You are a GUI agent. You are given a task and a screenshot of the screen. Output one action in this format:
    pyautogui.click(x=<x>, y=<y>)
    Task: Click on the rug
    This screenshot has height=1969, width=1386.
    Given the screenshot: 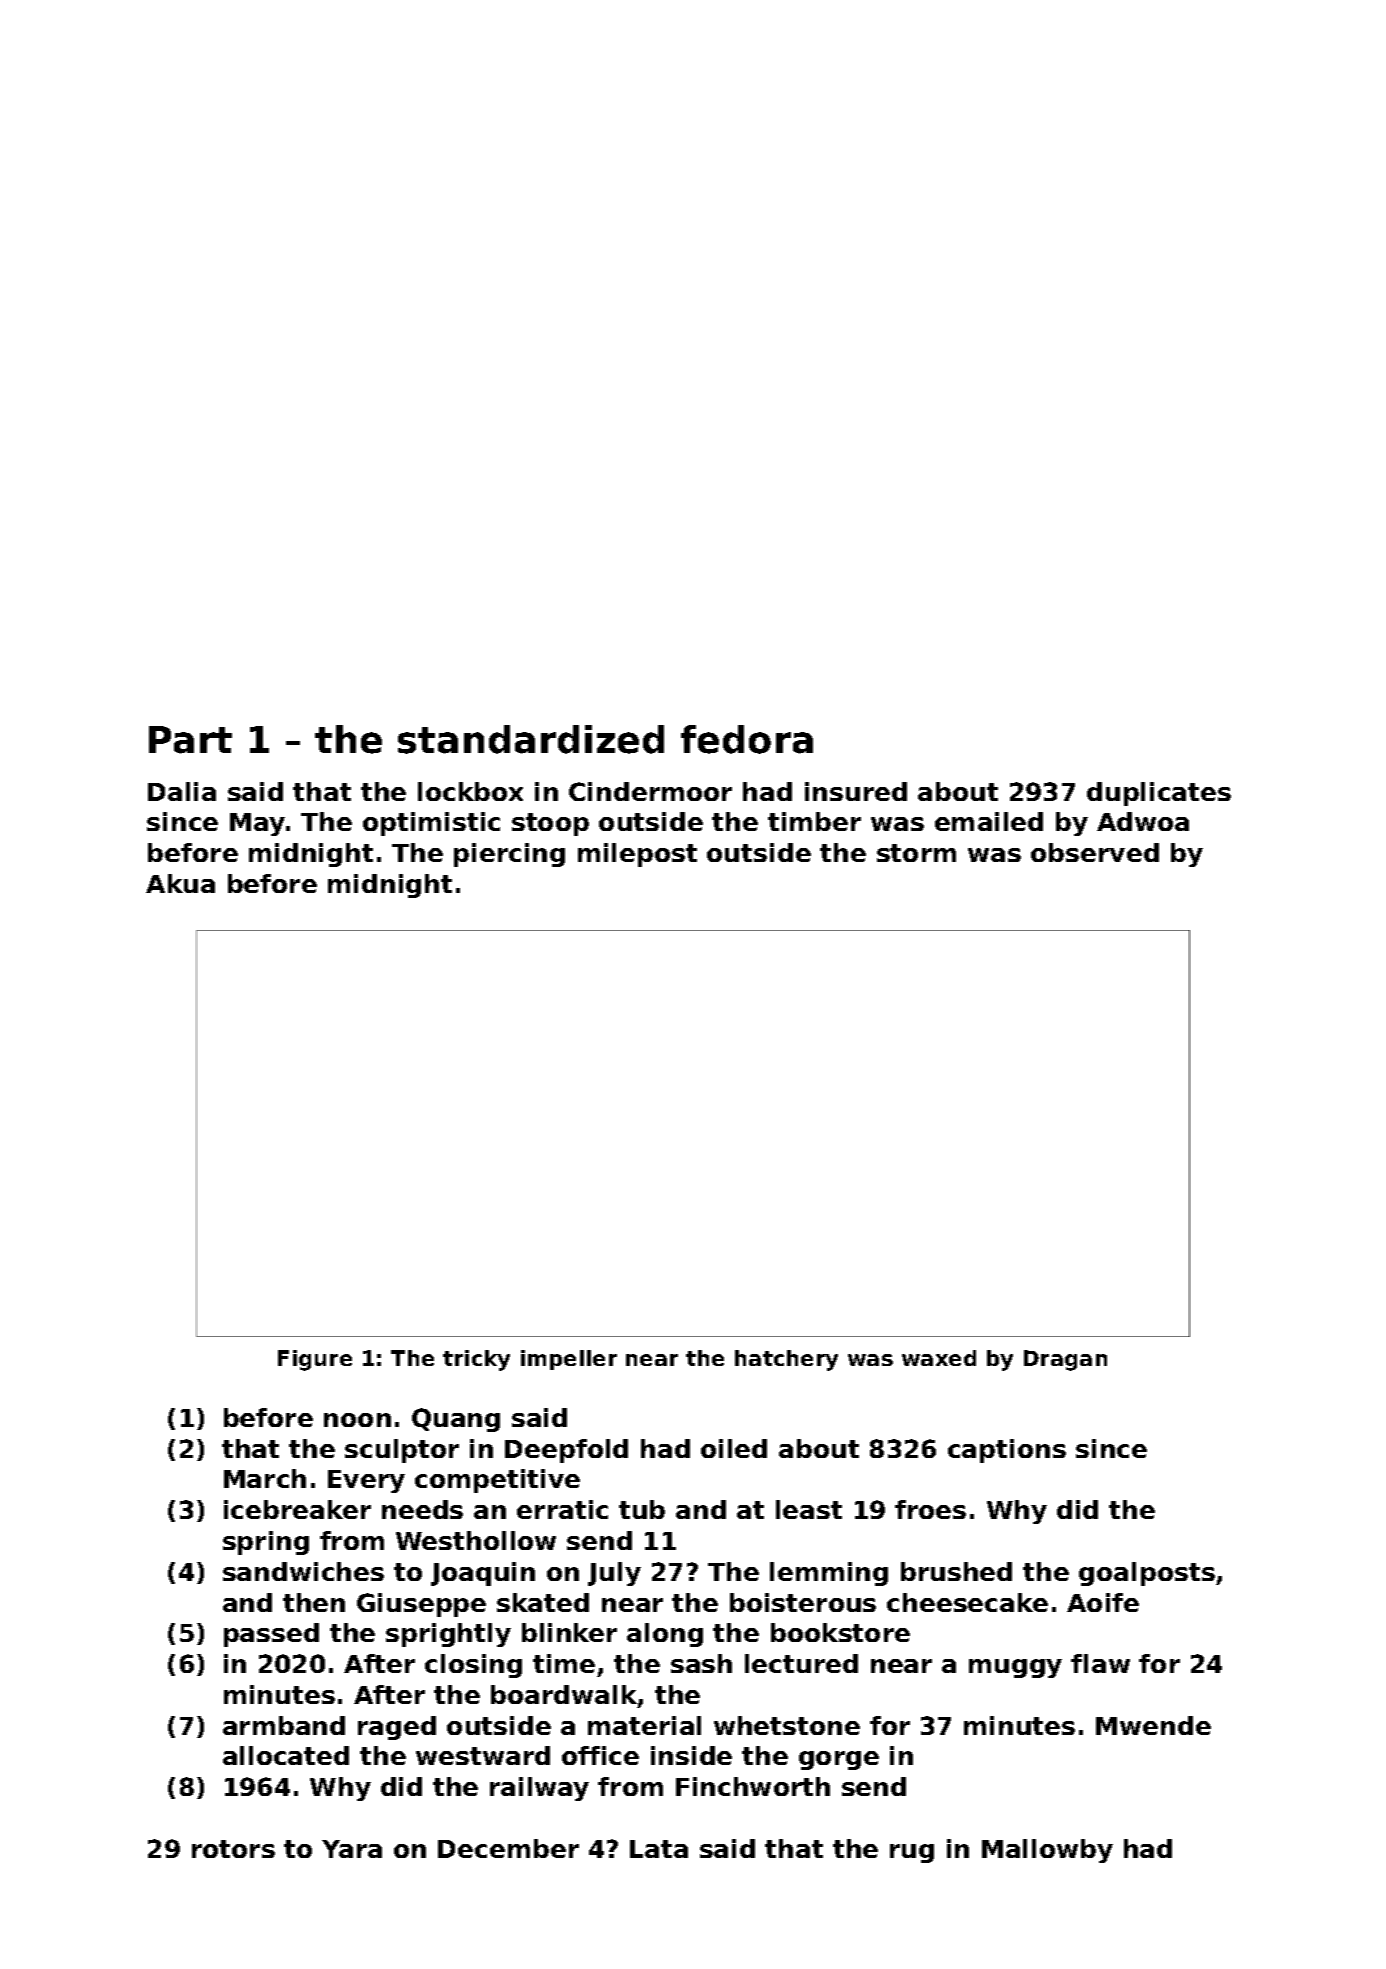 What is the action you would take?
    pyautogui.click(x=912, y=1853)
